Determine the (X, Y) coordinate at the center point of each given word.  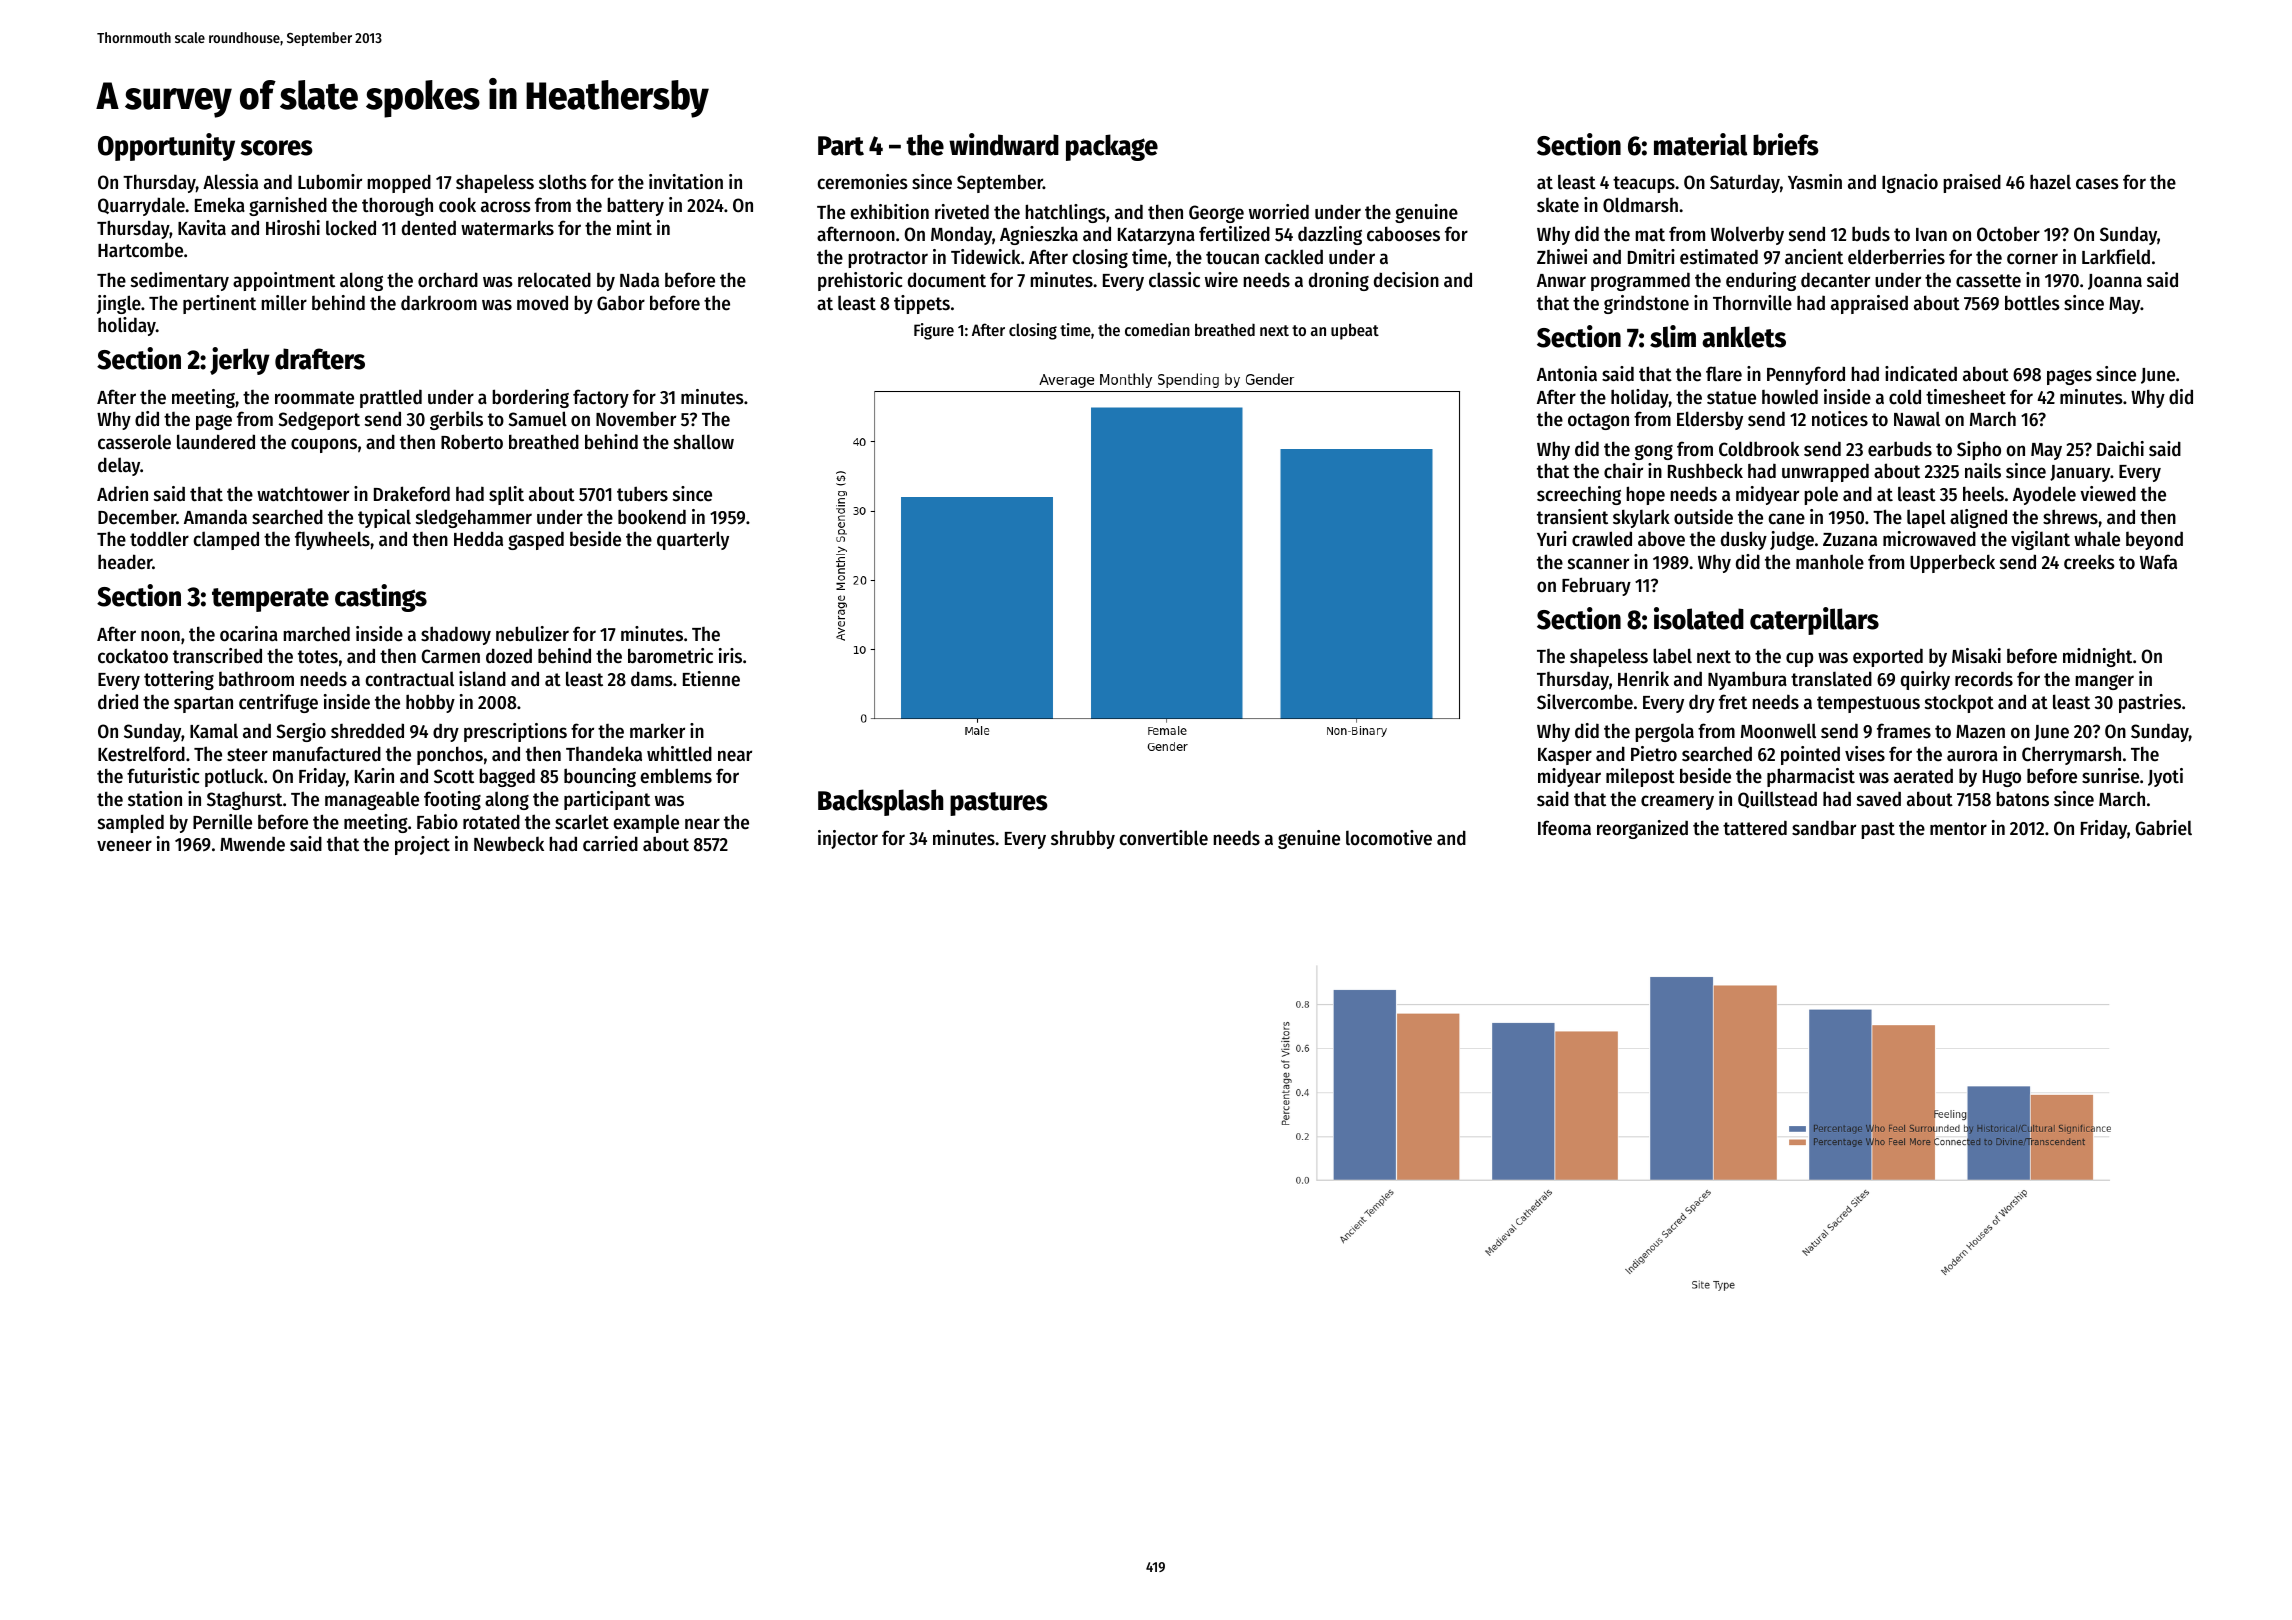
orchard (448, 280)
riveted (962, 212)
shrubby (1083, 839)
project (422, 845)
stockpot (1959, 703)
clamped (226, 540)
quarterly (693, 540)
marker (657, 730)
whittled (679, 754)
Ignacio (1910, 183)
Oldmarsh (1640, 205)
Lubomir (330, 182)
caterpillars (1814, 621)
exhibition (889, 212)
